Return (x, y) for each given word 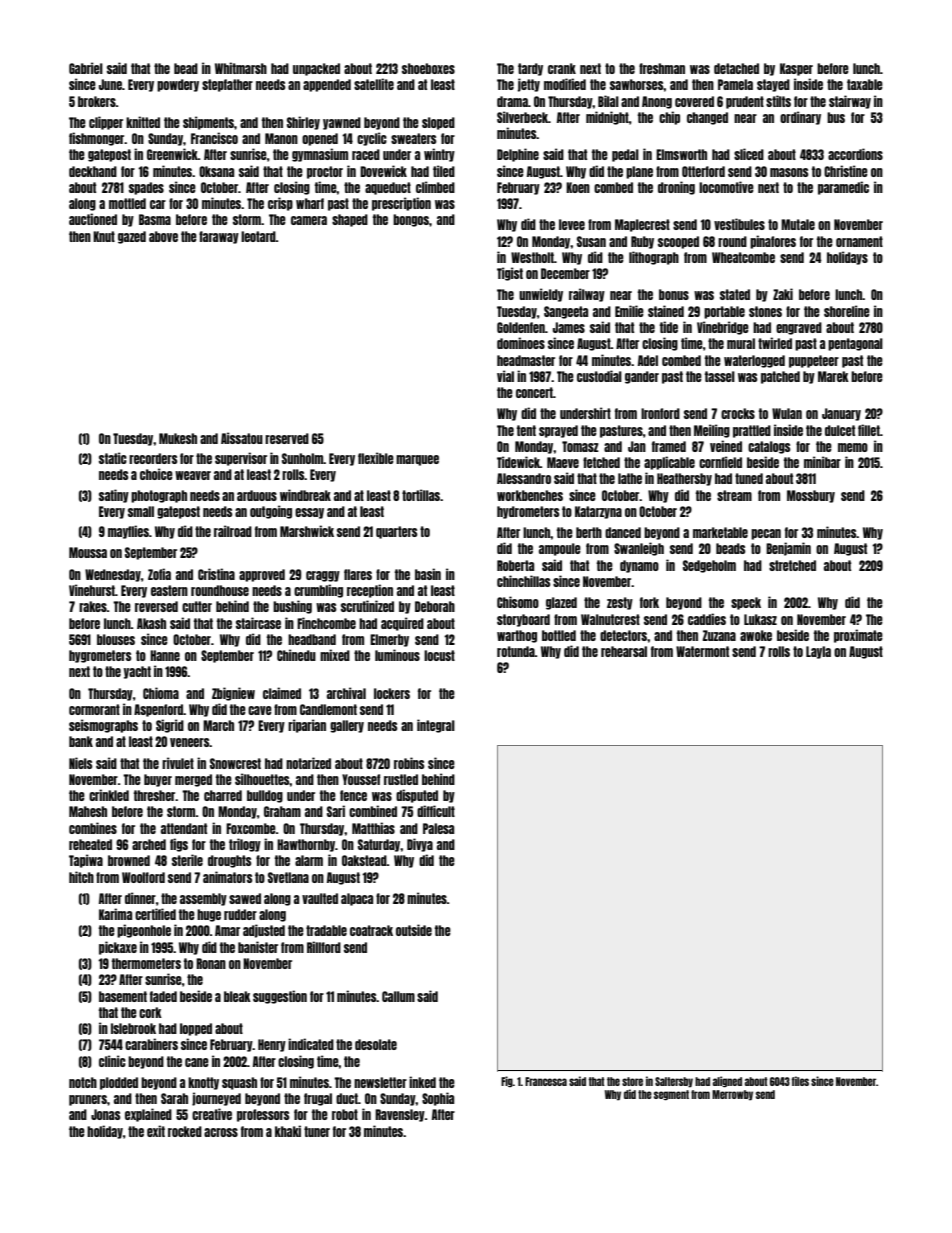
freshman (662, 68)
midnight (607, 118)
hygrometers (100, 656)
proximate (858, 636)
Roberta (515, 565)
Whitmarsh (241, 68)
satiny (114, 496)
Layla (818, 652)
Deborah (435, 606)
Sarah (174, 1098)
